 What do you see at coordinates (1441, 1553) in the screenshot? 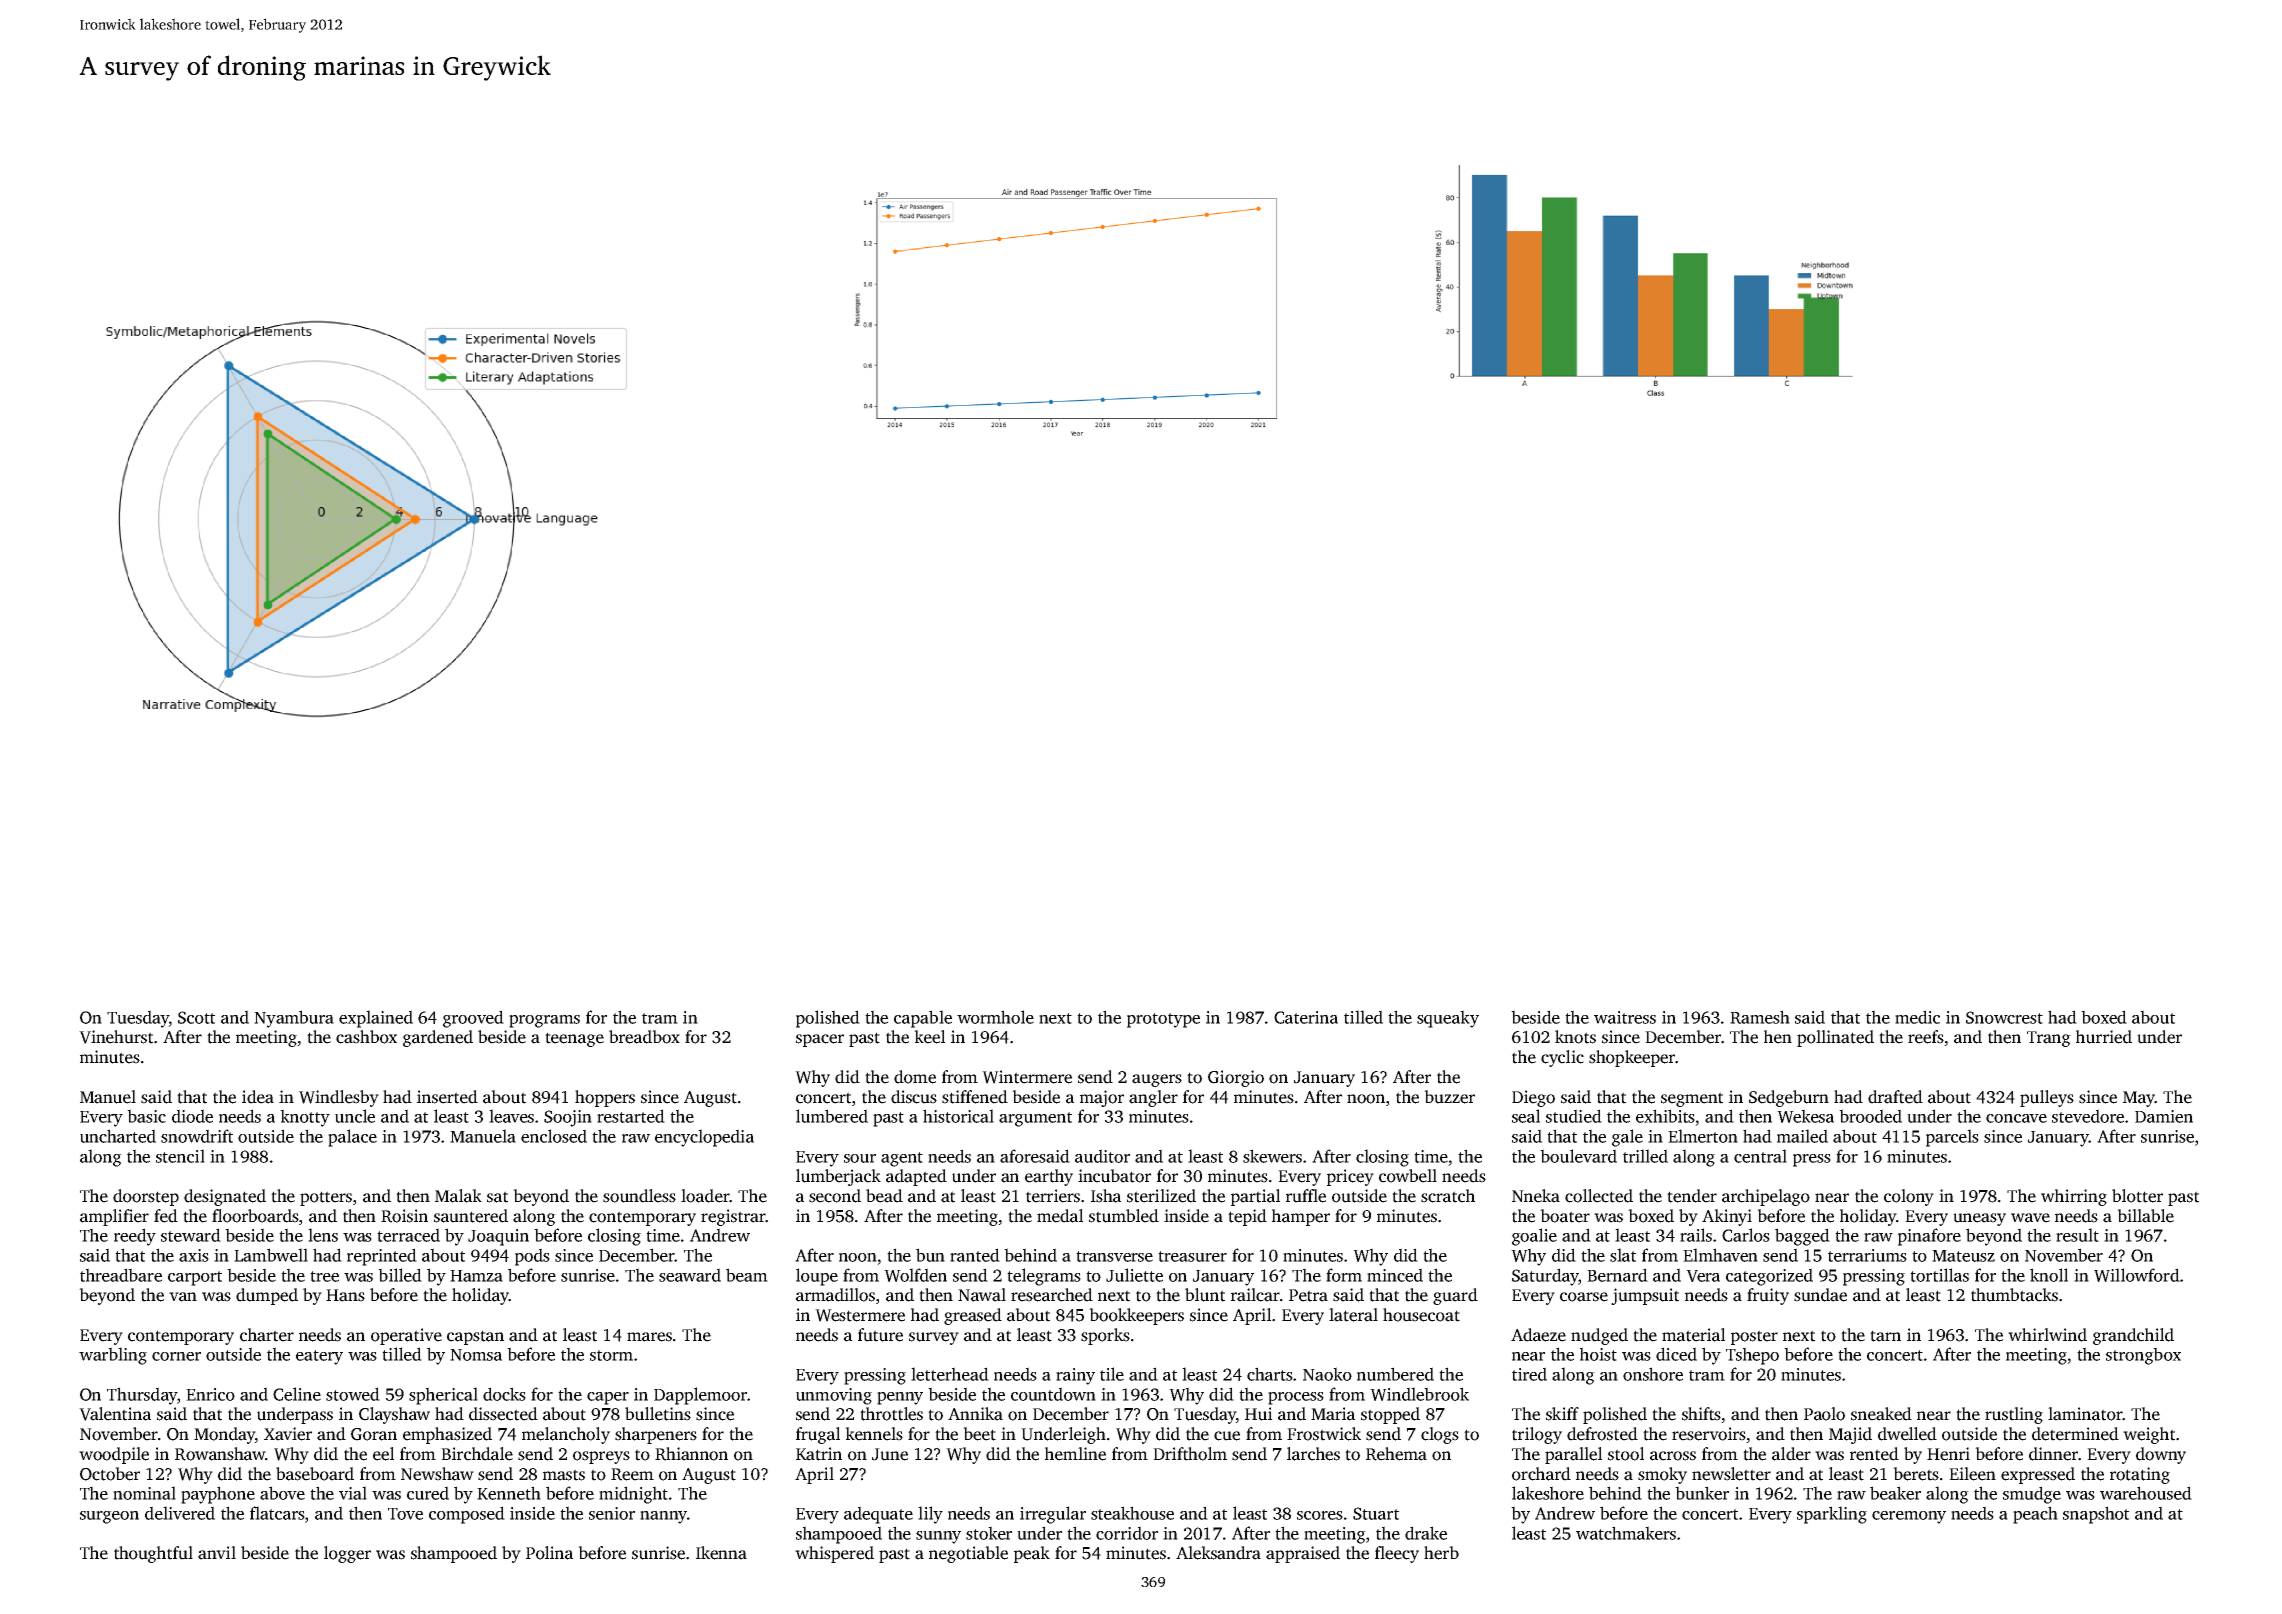
I see `herb` at bounding box center [1441, 1553].
